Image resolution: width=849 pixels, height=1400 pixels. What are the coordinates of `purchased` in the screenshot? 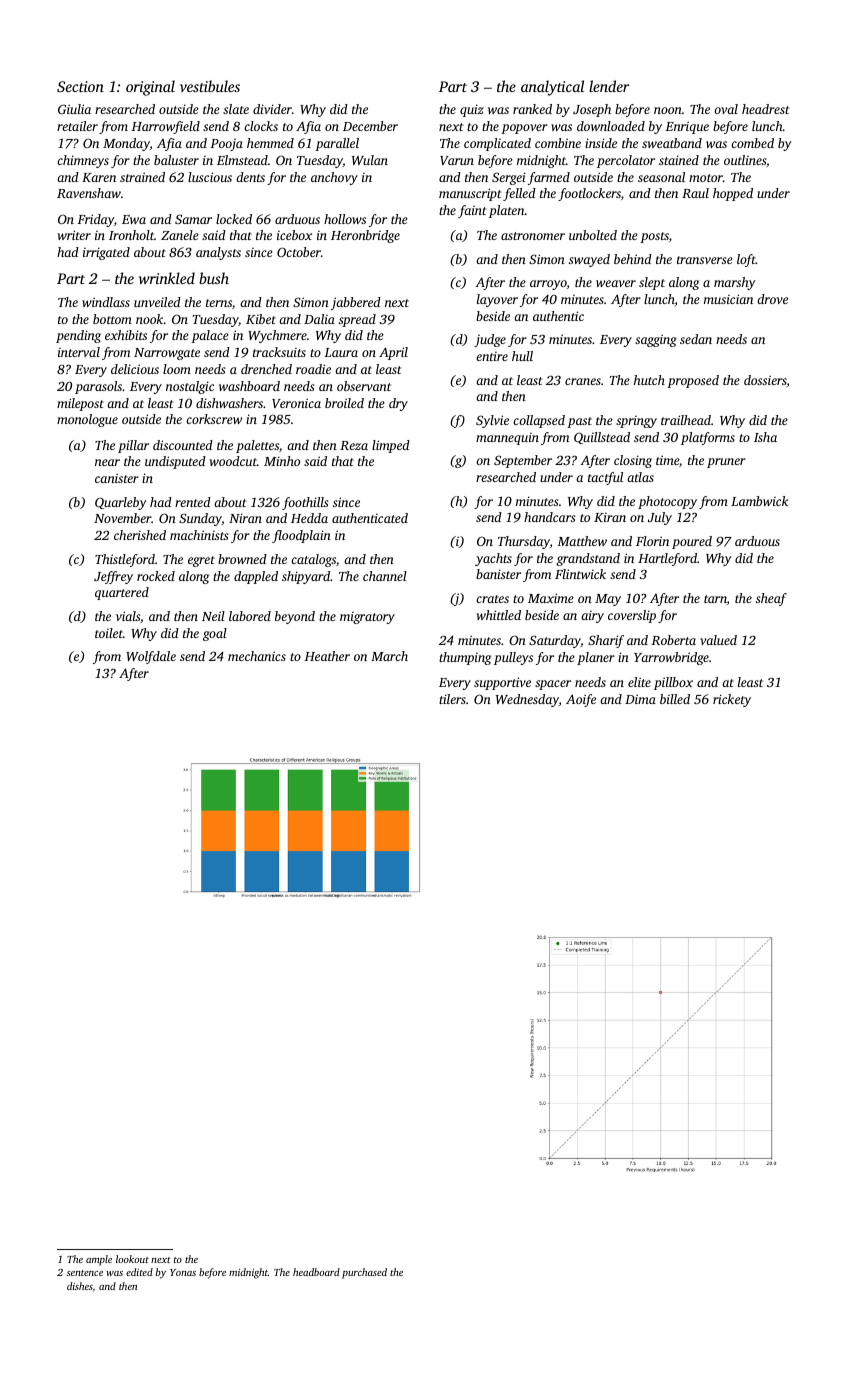 It's located at (364, 1273).
